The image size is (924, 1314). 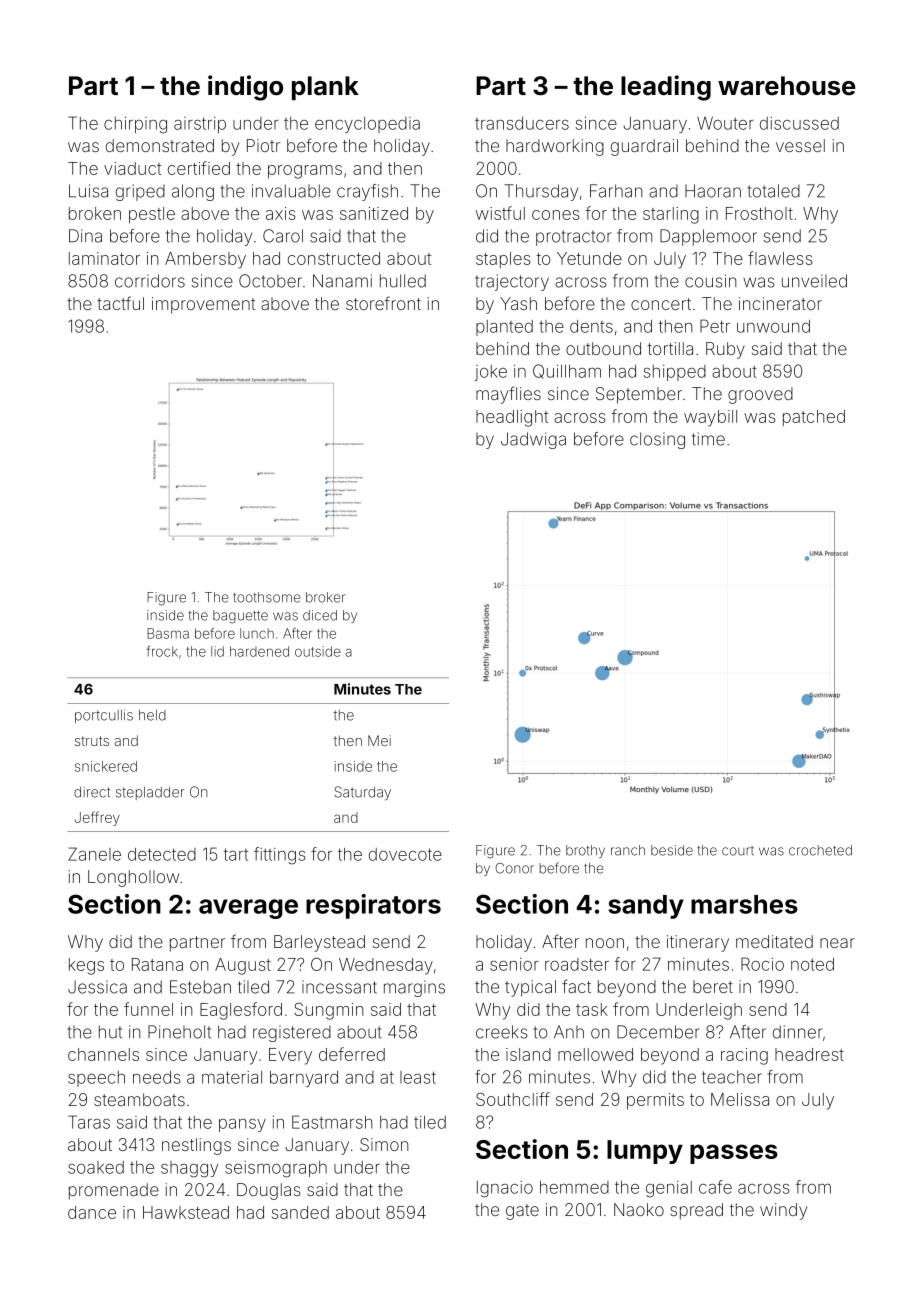 I want to click on toothsome, so click(x=267, y=597).
